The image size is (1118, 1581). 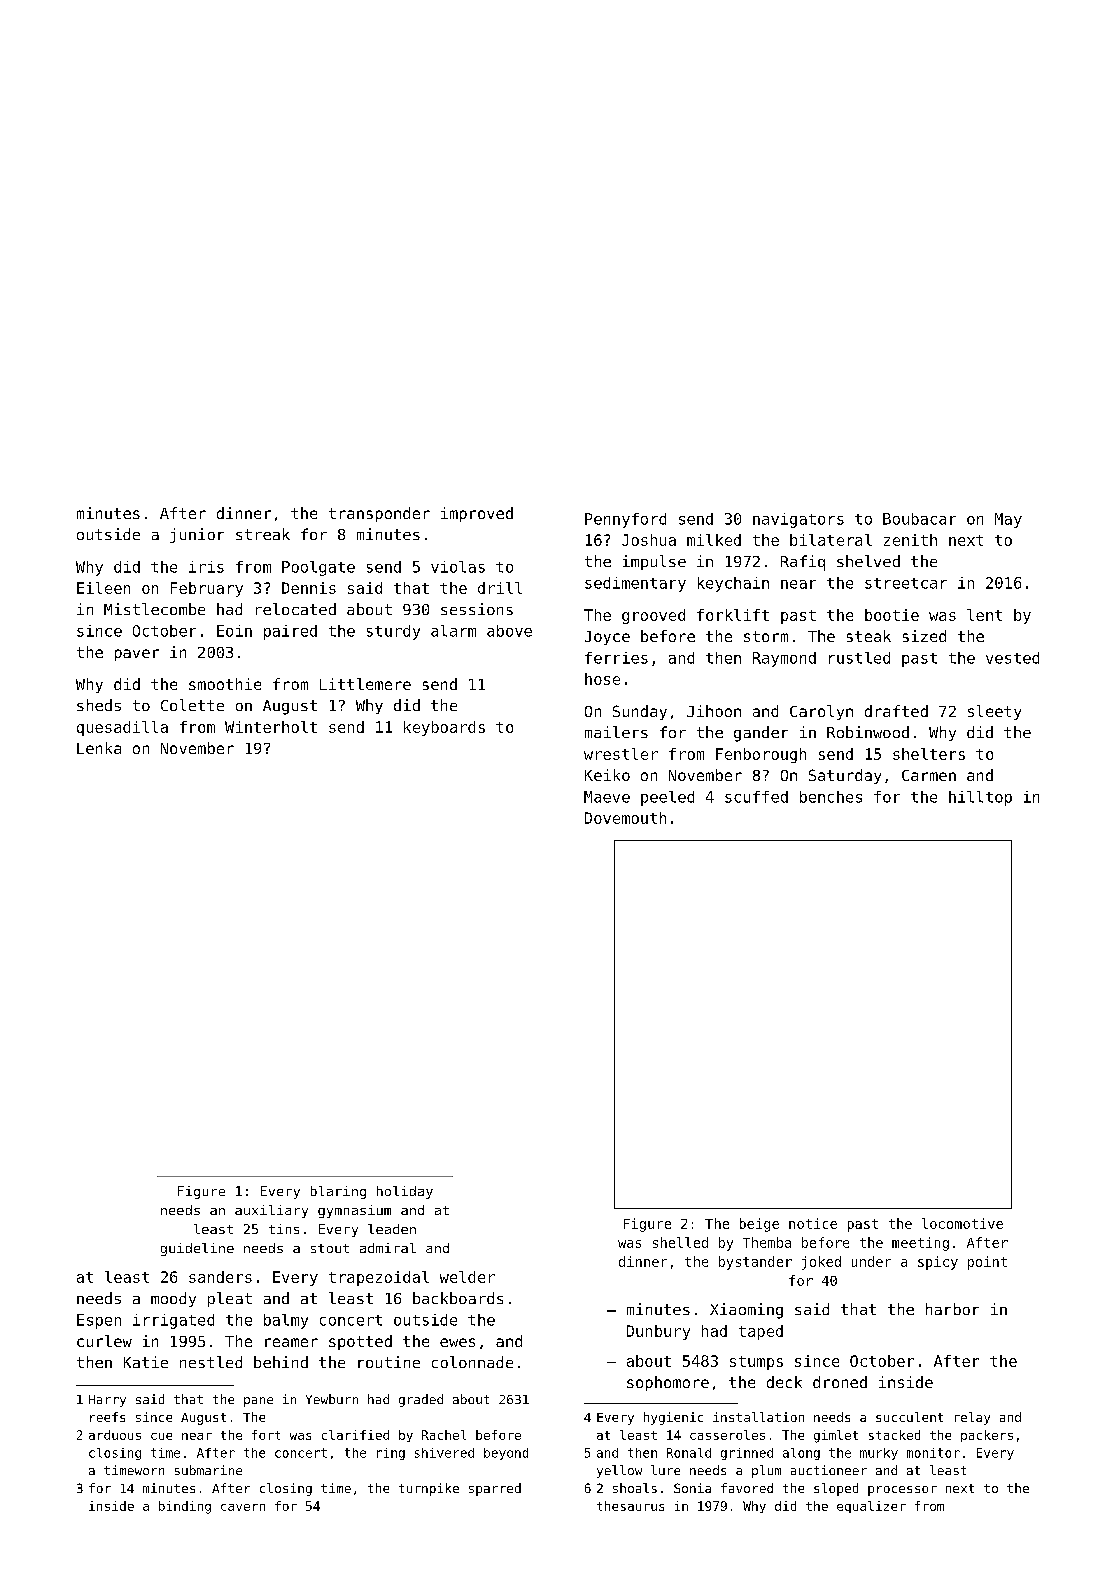 What do you see at coordinates (185, 1507) in the screenshot?
I see `binding` at bounding box center [185, 1507].
